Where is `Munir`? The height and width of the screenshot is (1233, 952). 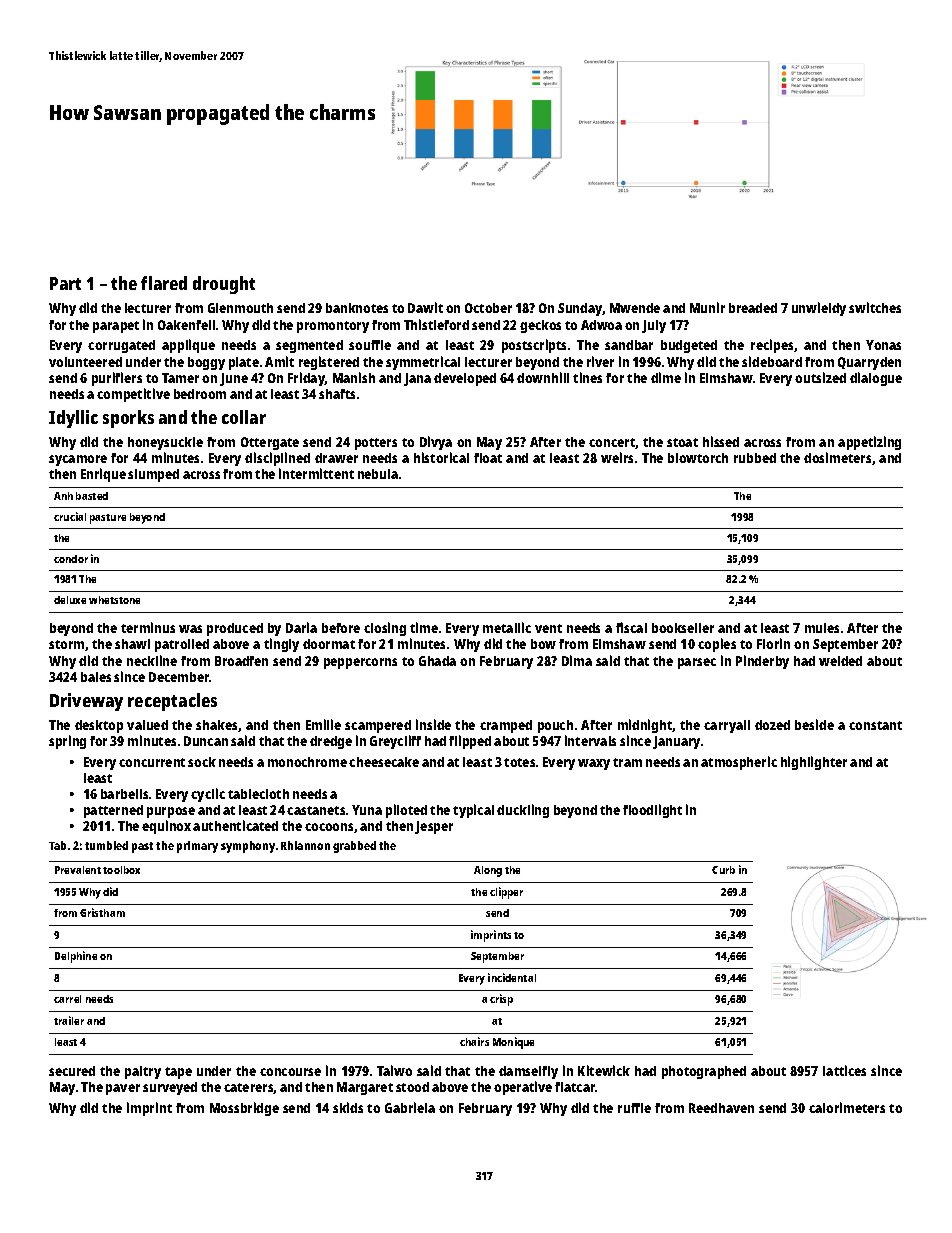
Munir is located at coordinates (707, 307).
